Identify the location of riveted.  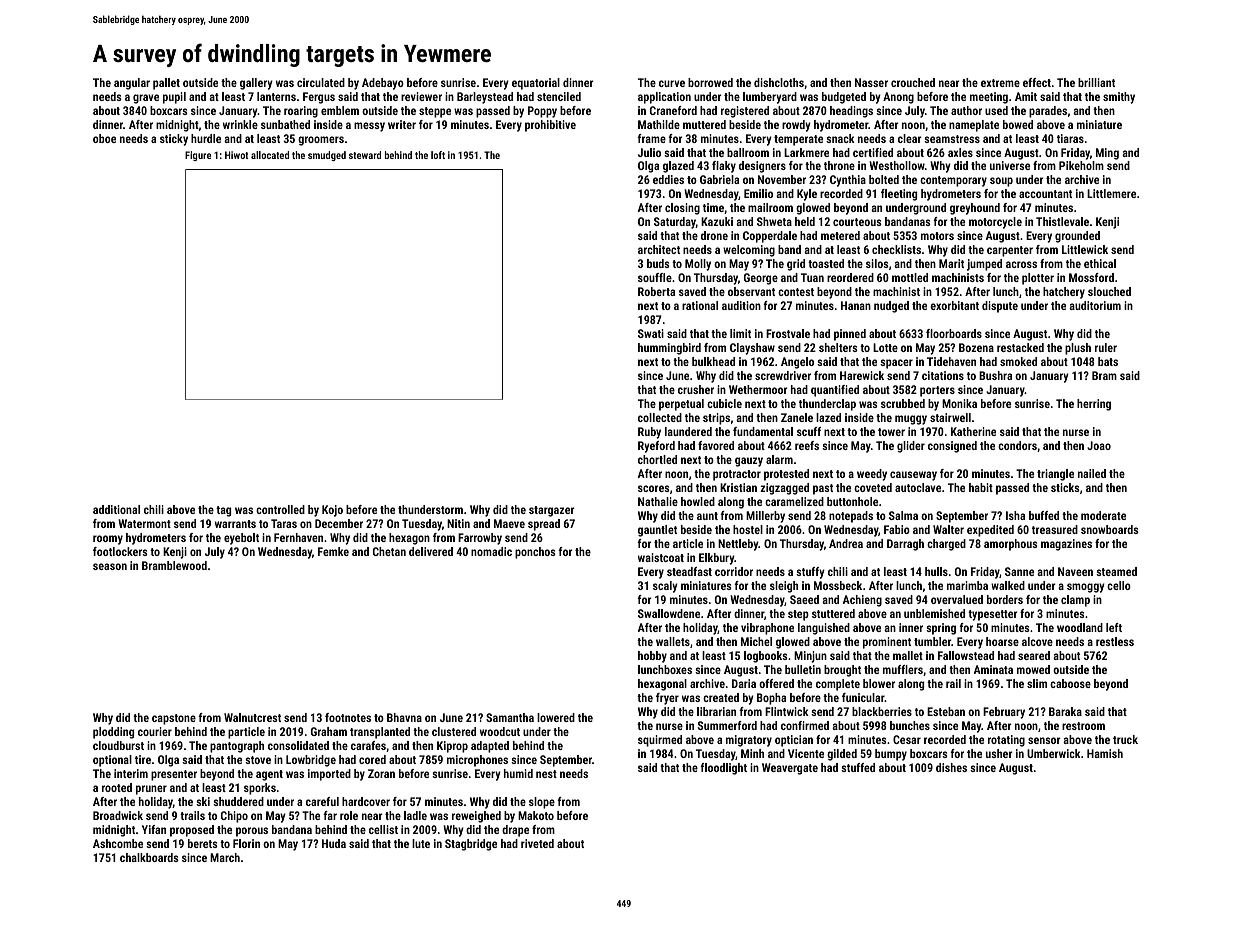
(537, 843).
